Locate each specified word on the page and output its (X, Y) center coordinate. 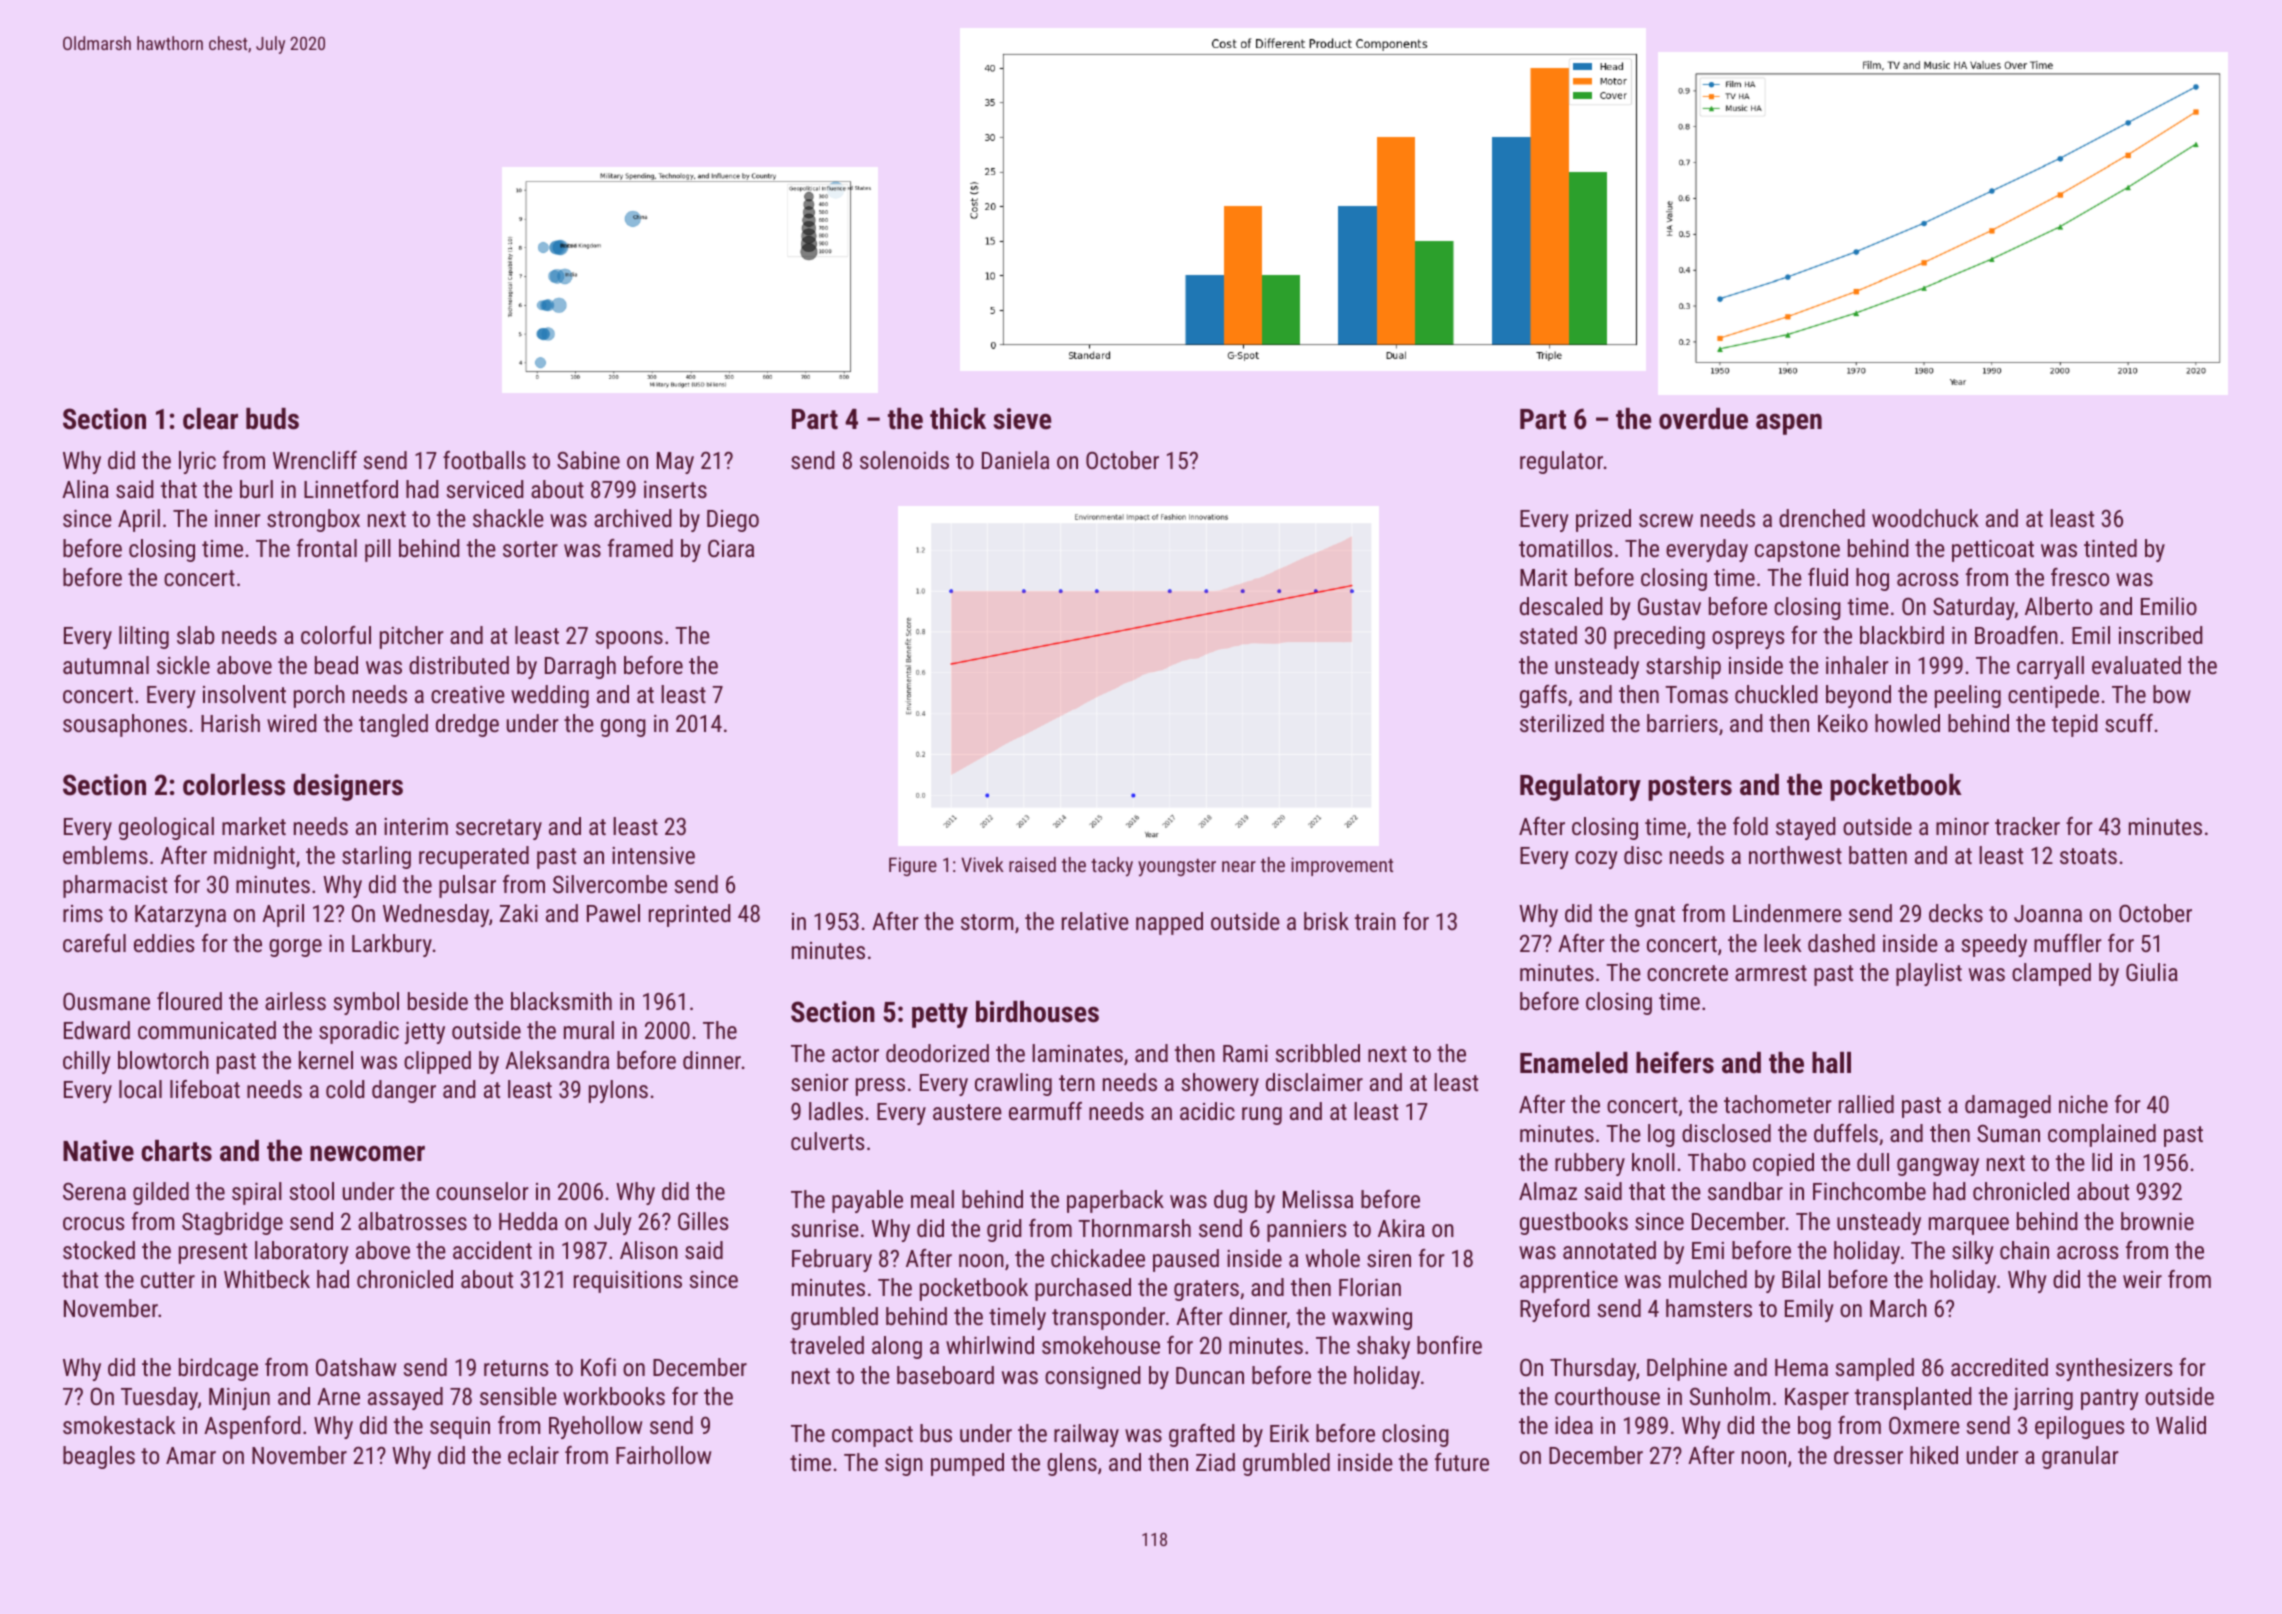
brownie (2157, 1221)
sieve (1022, 419)
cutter (168, 1280)
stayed (1806, 828)
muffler (2068, 943)
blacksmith (561, 1001)
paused (1186, 1260)
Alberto (2058, 606)
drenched (1822, 518)
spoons (629, 640)
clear (210, 419)
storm (987, 922)
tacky (1112, 867)
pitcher (412, 637)
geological (166, 828)
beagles (99, 1457)
